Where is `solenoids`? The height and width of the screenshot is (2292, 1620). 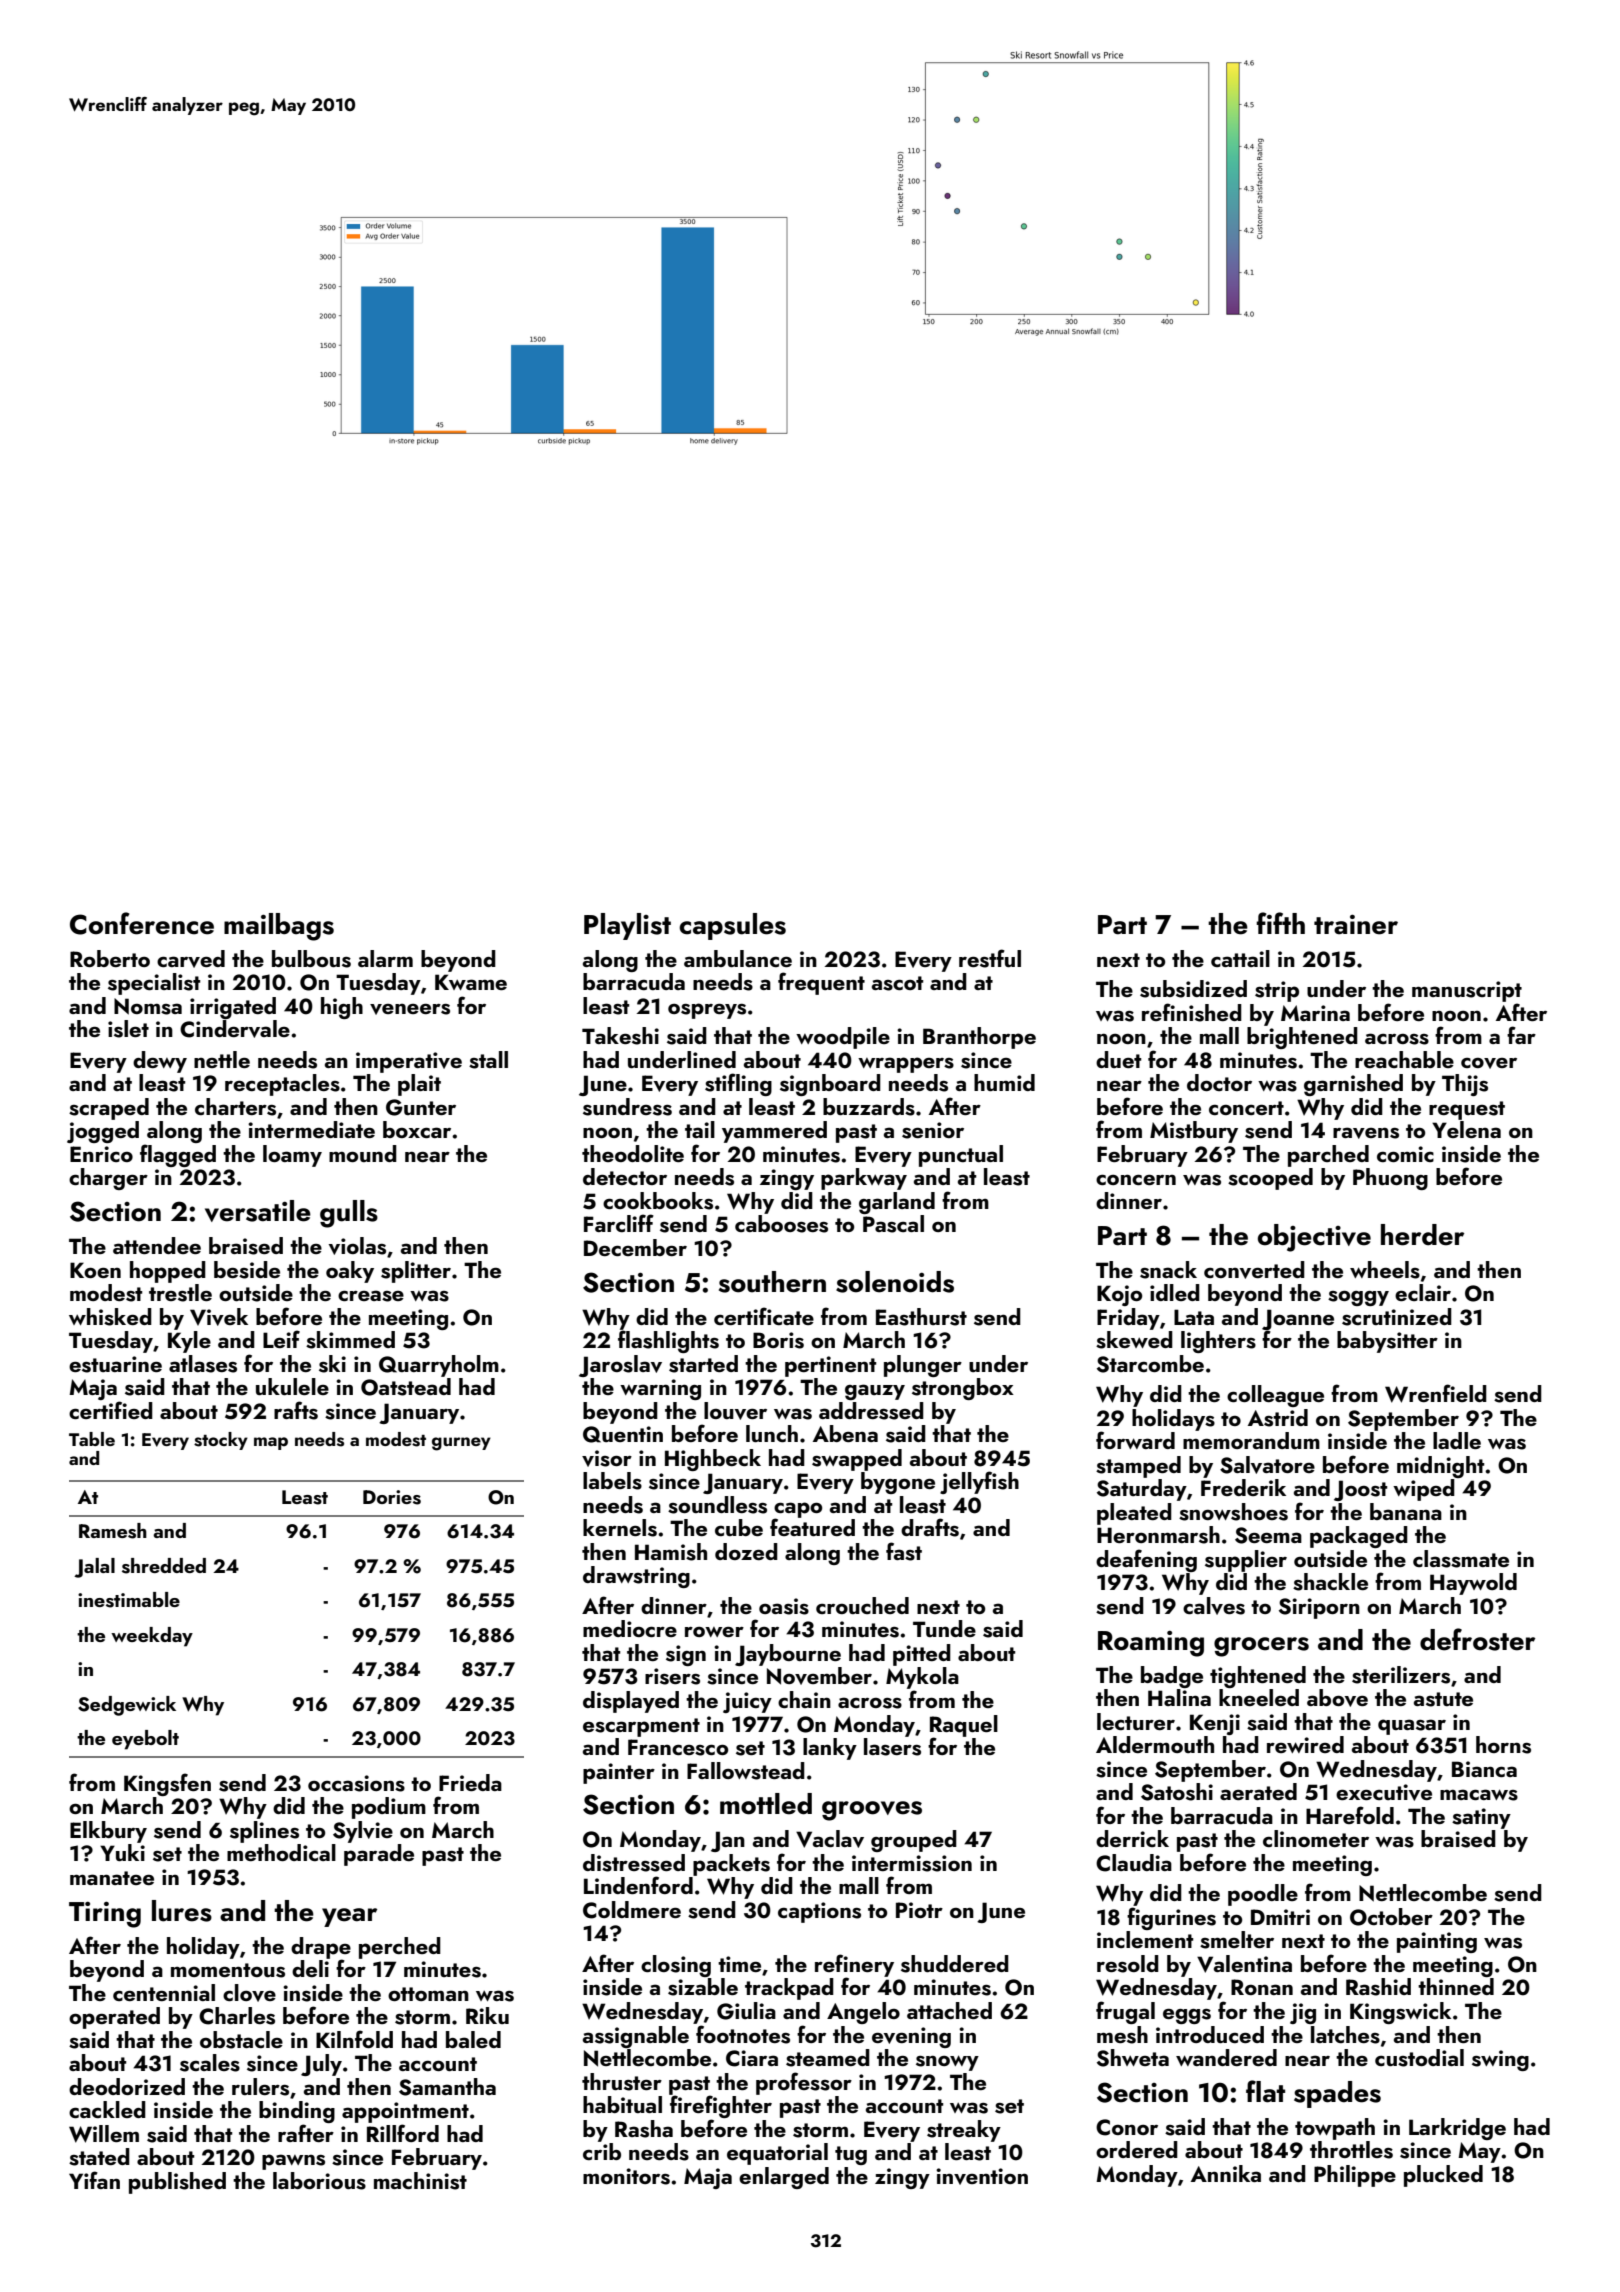 solenoids is located at coordinates (895, 1282).
